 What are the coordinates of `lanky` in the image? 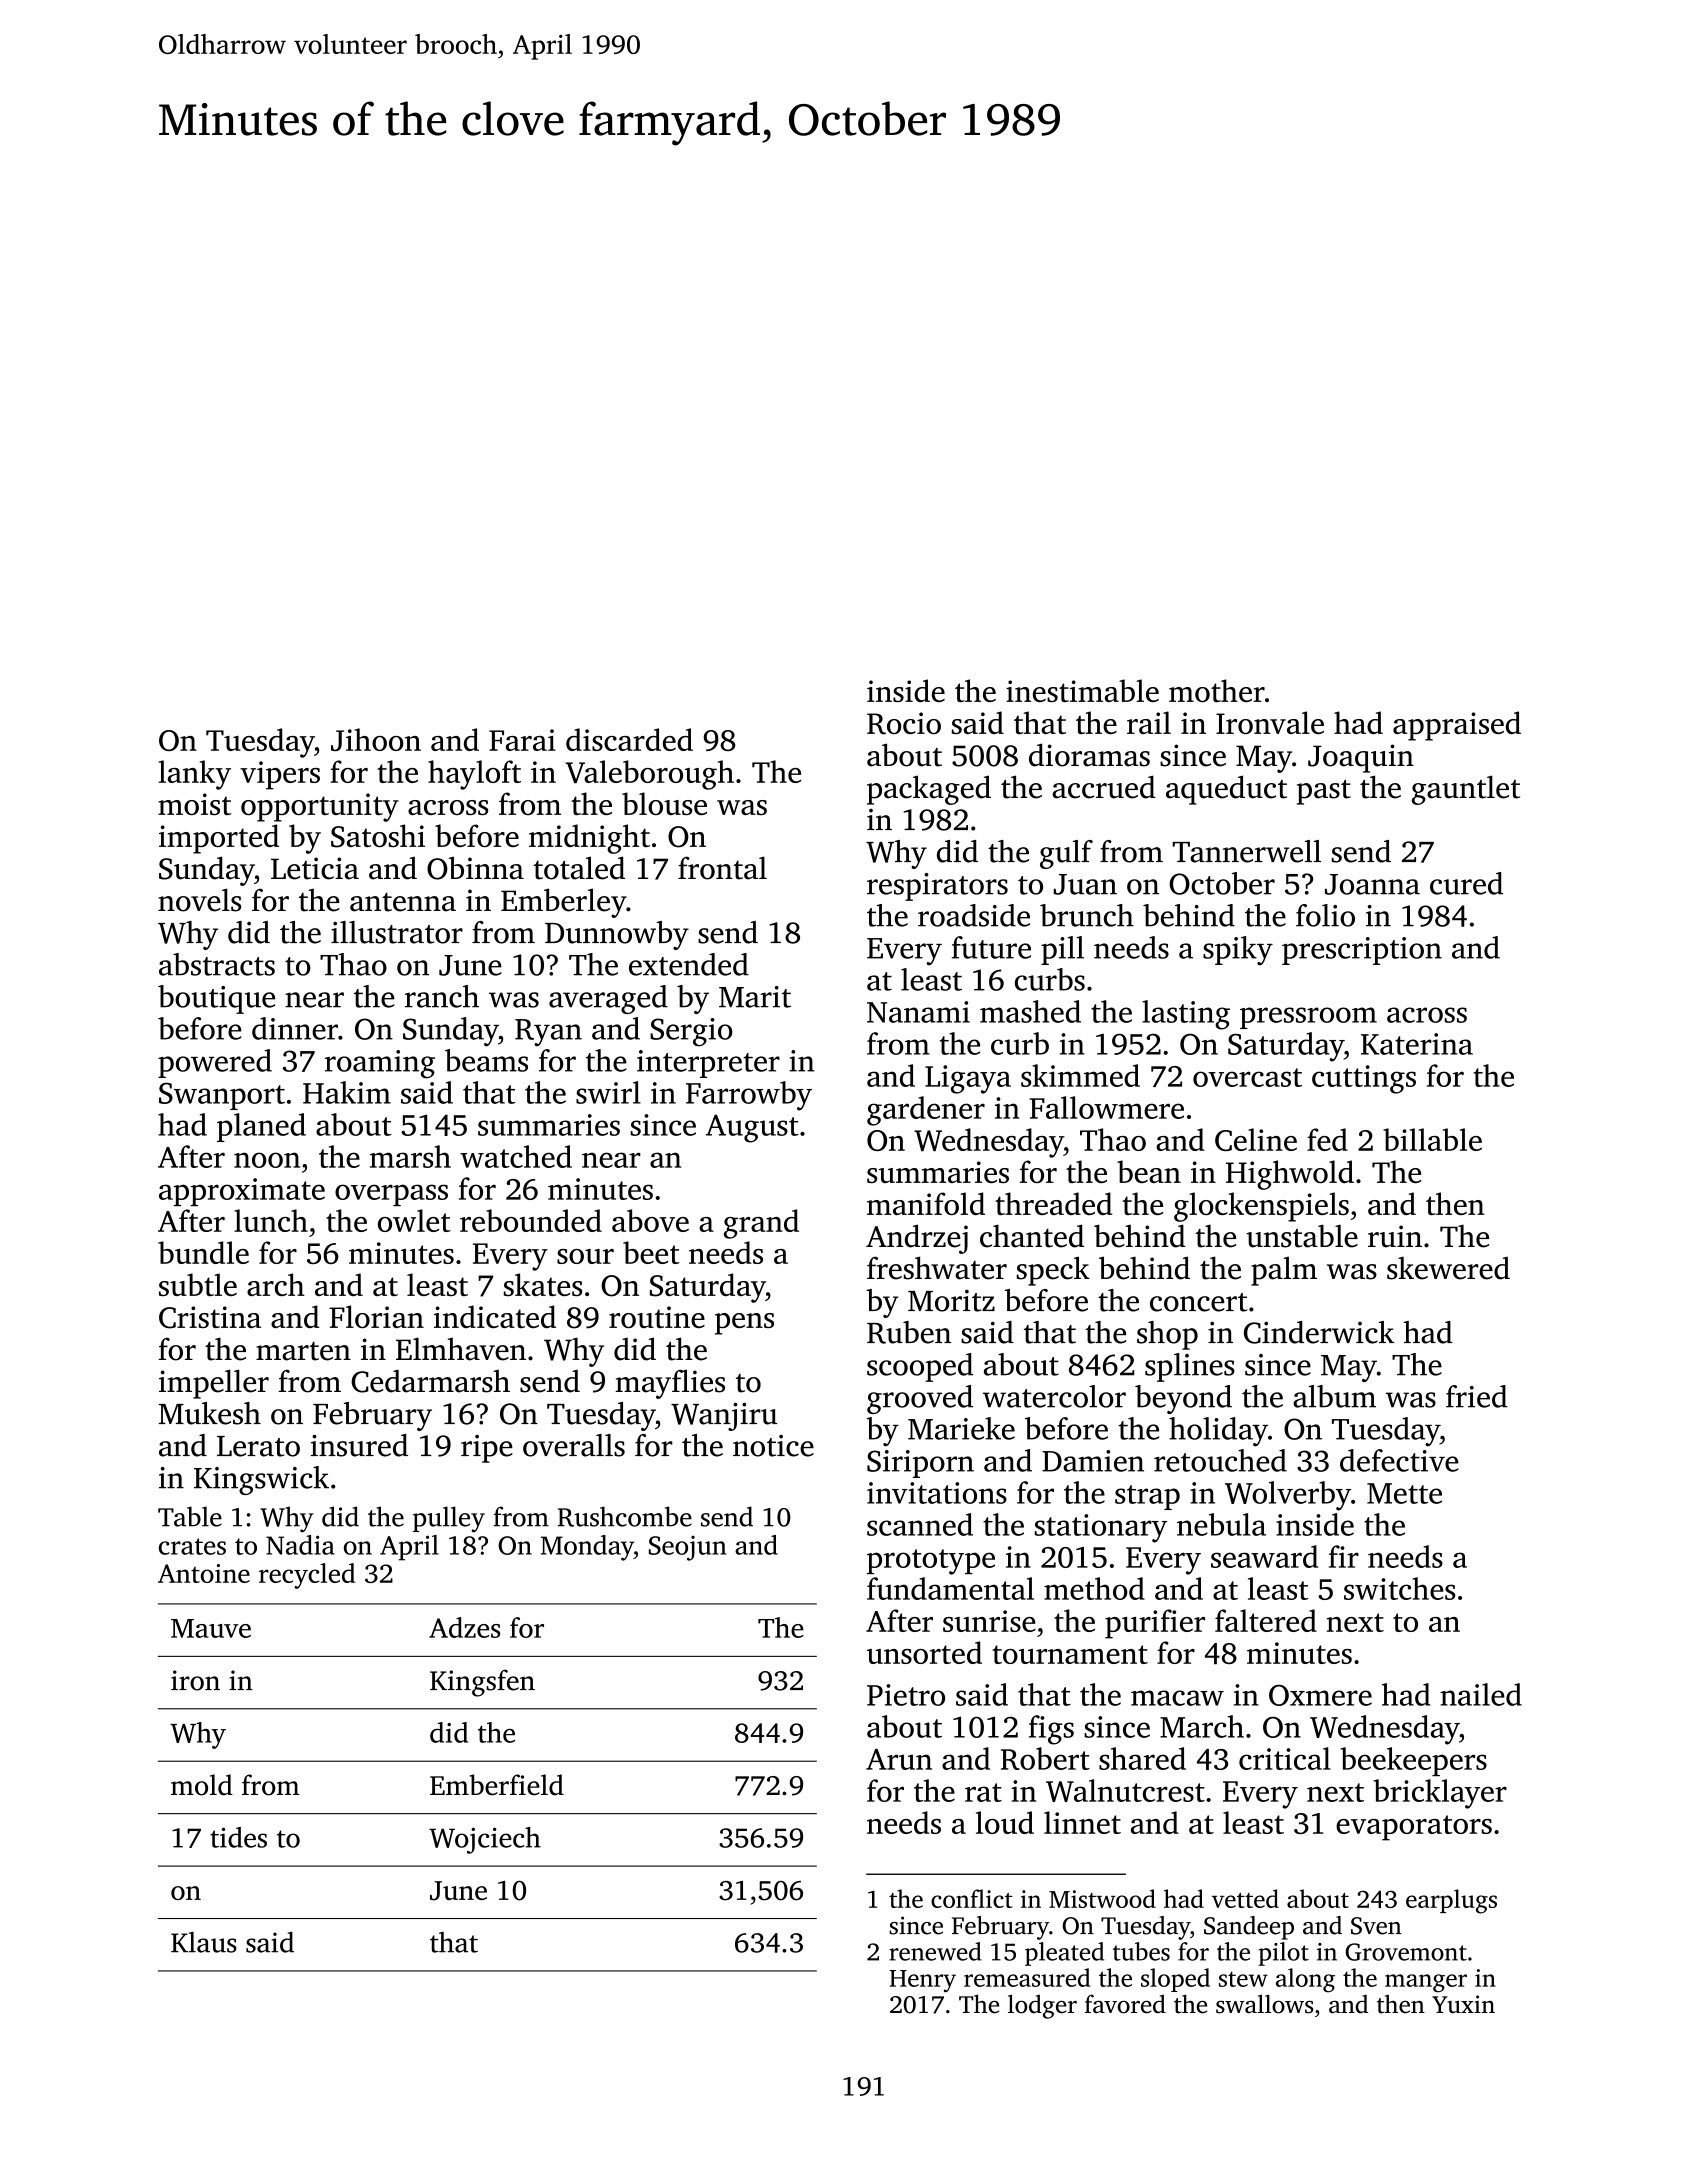 It's located at (195, 775).
